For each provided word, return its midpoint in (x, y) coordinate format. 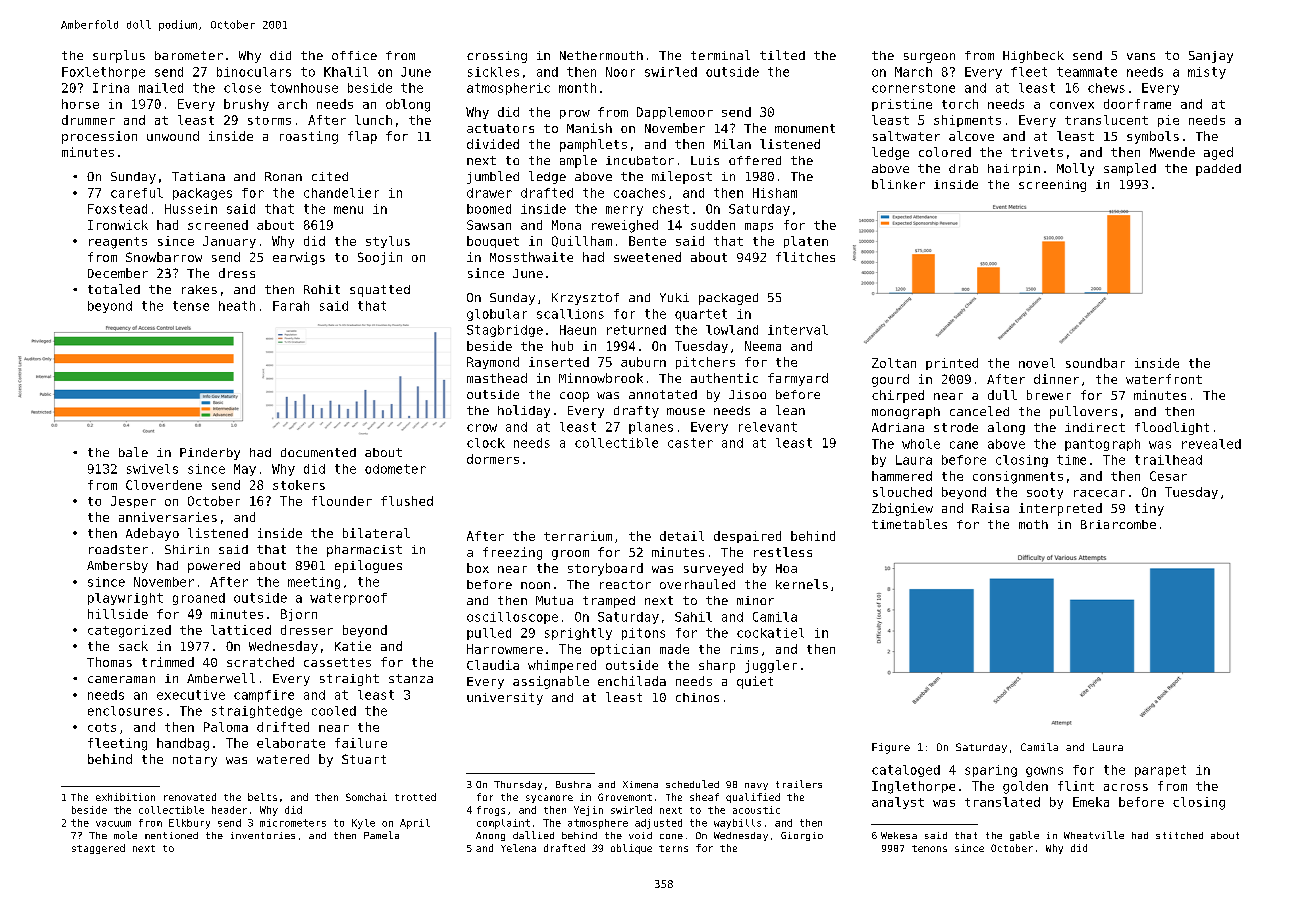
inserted (559, 362)
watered (283, 759)
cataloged (906, 771)
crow (482, 428)
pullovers (1083, 412)
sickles (493, 72)
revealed (1211, 444)
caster (690, 443)
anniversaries (168, 517)
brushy (246, 105)
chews (1106, 88)
